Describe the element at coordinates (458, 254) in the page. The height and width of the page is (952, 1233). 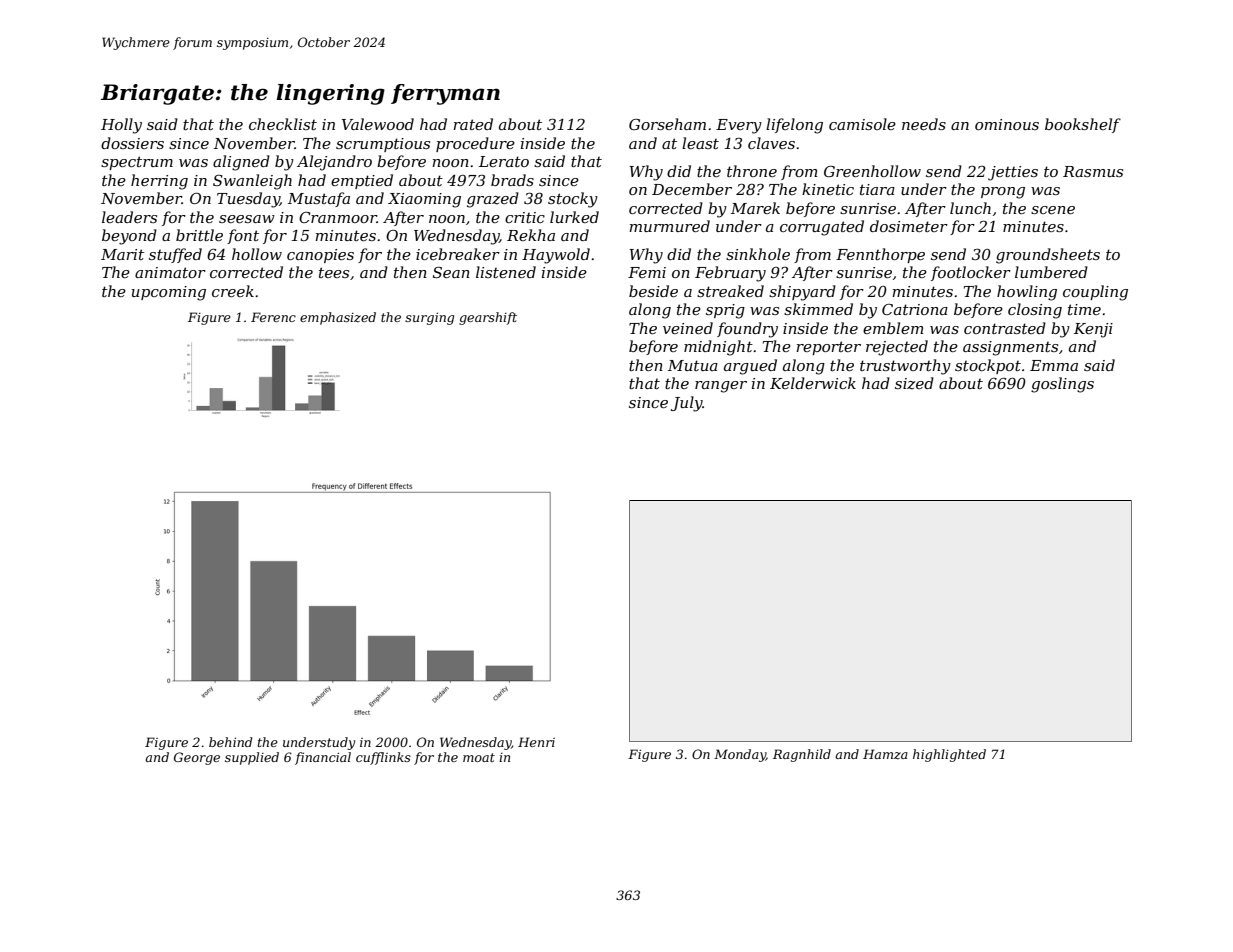
I see `icebreaker` at that location.
